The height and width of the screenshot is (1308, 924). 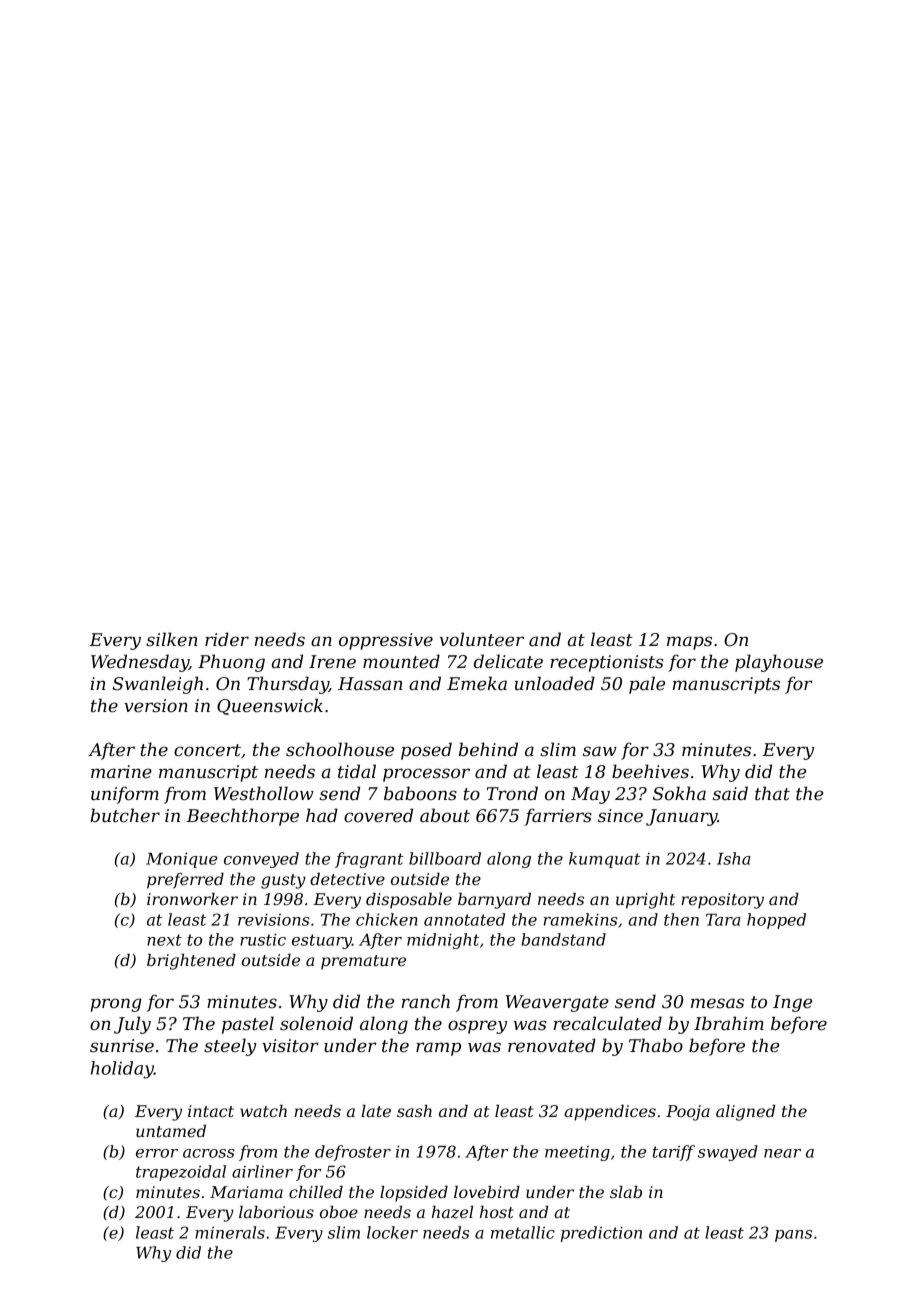 I want to click on minerals, so click(x=230, y=1232).
